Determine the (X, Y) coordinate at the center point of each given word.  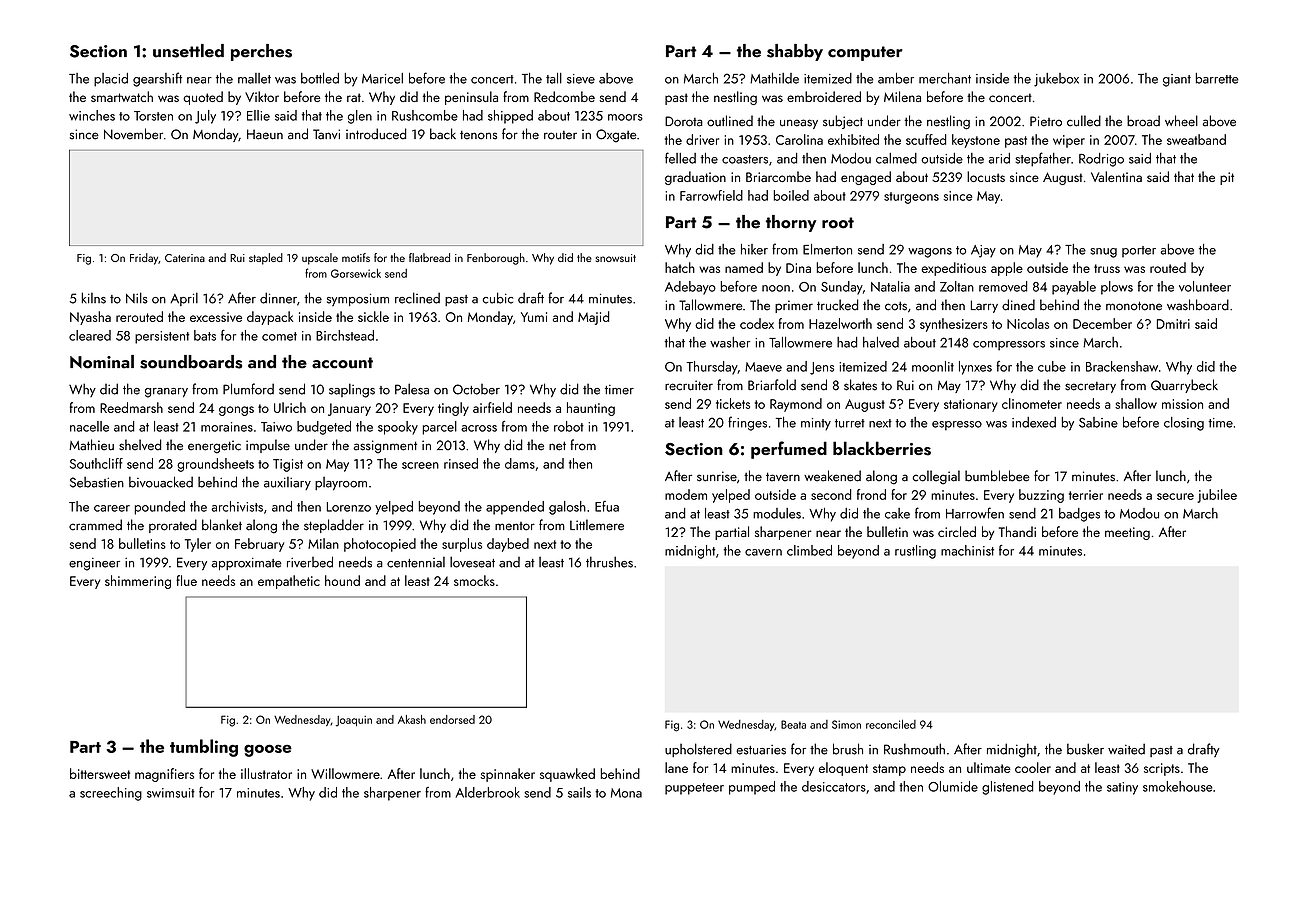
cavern (763, 552)
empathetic (289, 582)
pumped (752, 788)
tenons (478, 135)
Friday (144, 259)
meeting (1127, 533)
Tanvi (326, 134)
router (560, 135)
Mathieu (91, 445)
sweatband (1196, 139)
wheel (1181, 121)
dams (520, 463)
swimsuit (171, 793)
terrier (1086, 495)
